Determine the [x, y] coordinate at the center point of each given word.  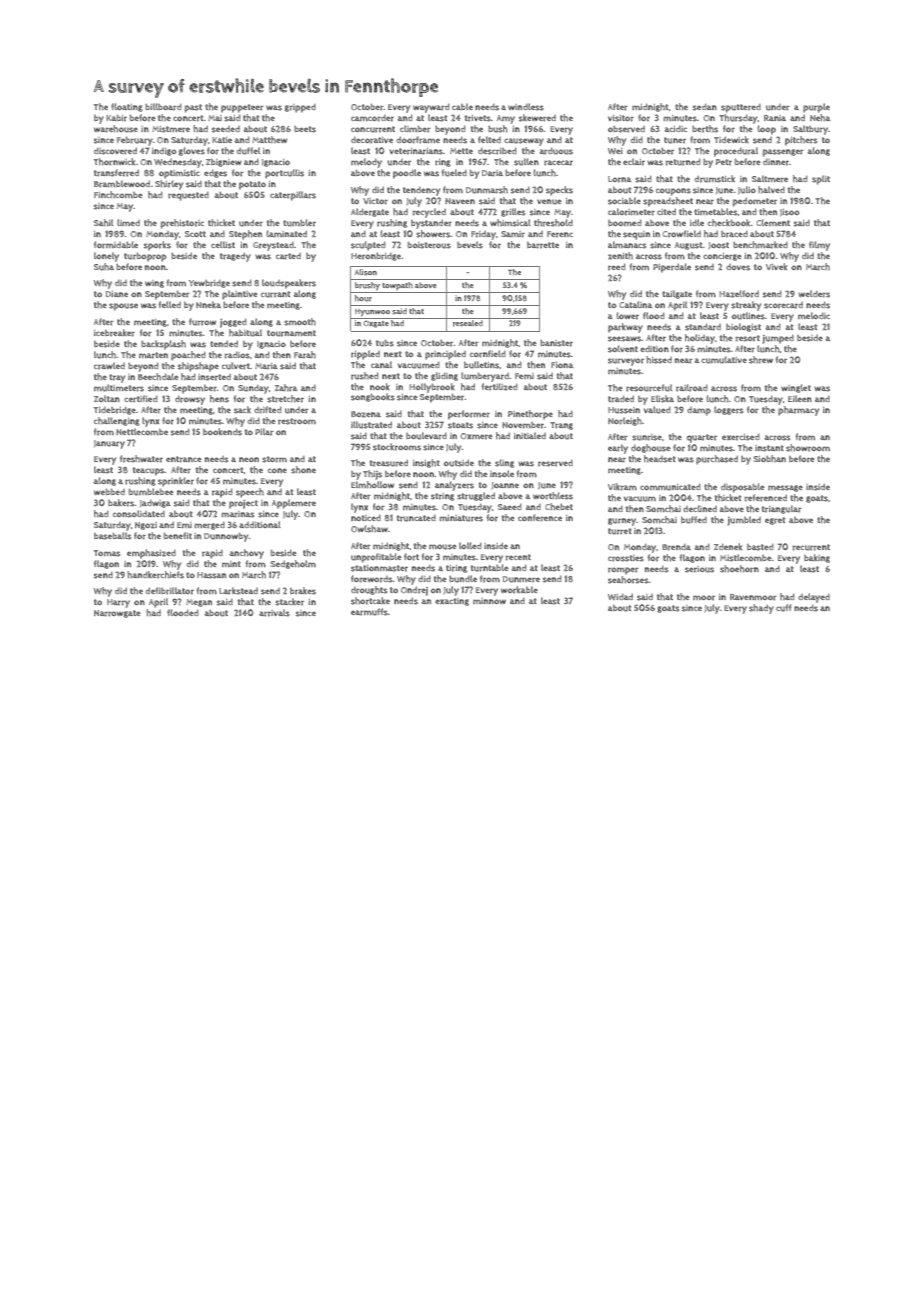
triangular [782, 509]
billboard [163, 107]
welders [814, 294]
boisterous [429, 245]
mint [231, 564]
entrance [183, 459]
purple [816, 108]
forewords [371, 579]
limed [128, 222]
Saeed [509, 506]
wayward [431, 108]
